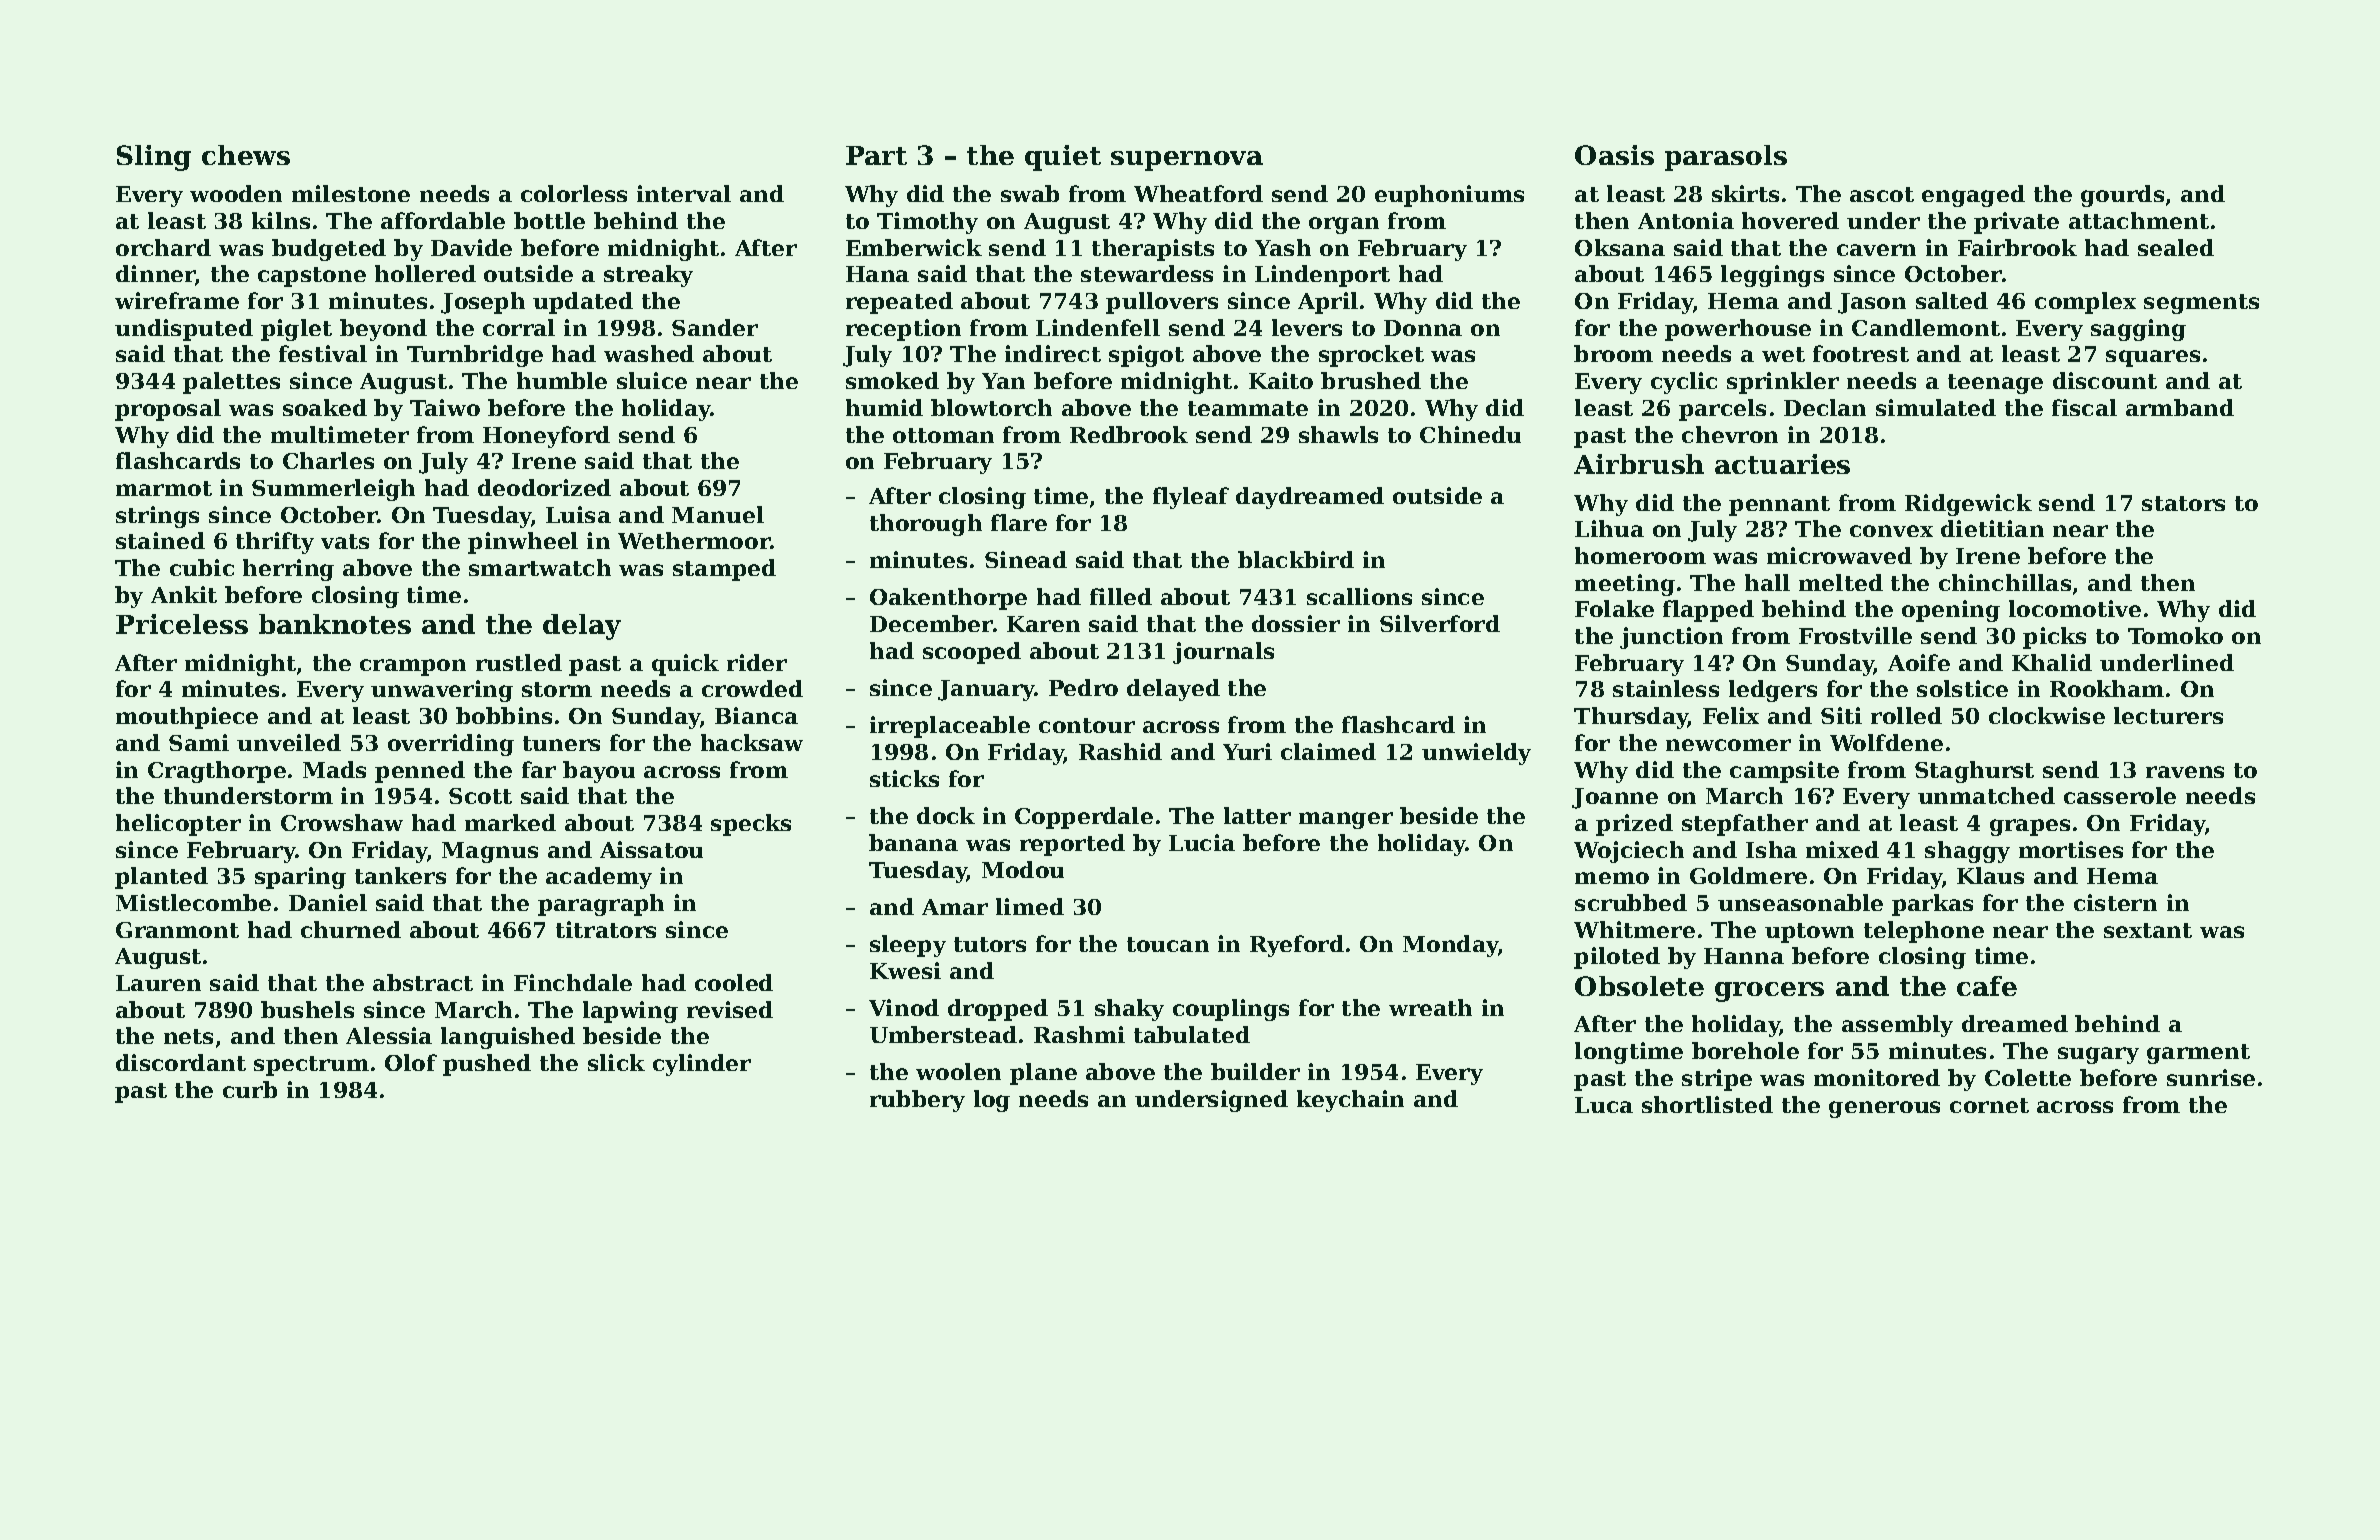  What do you see at coordinates (562, 380) in the document?
I see `humble` at bounding box center [562, 380].
